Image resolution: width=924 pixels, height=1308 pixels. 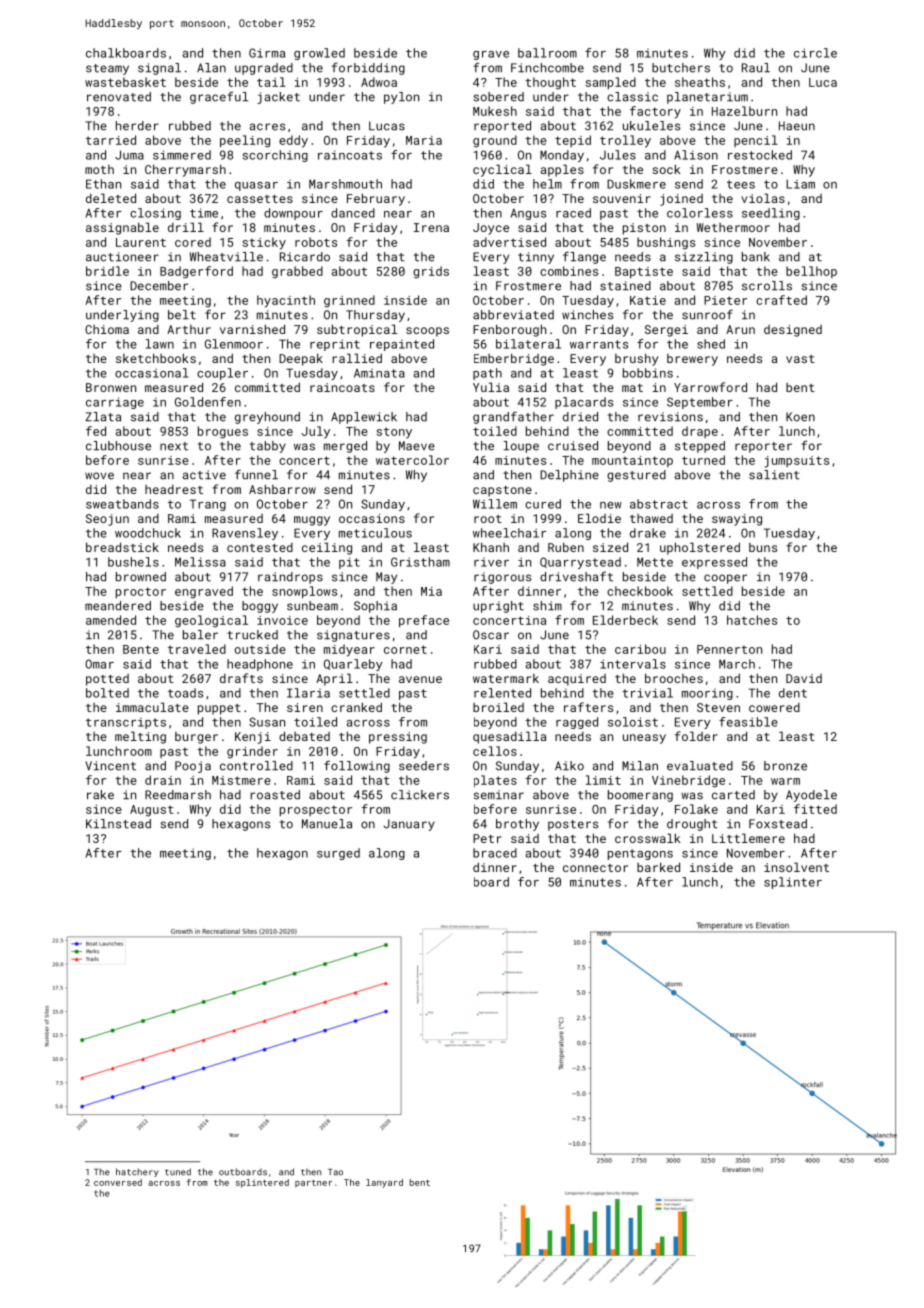 I want to click on lanyard, so click(x=384, y=1183).
